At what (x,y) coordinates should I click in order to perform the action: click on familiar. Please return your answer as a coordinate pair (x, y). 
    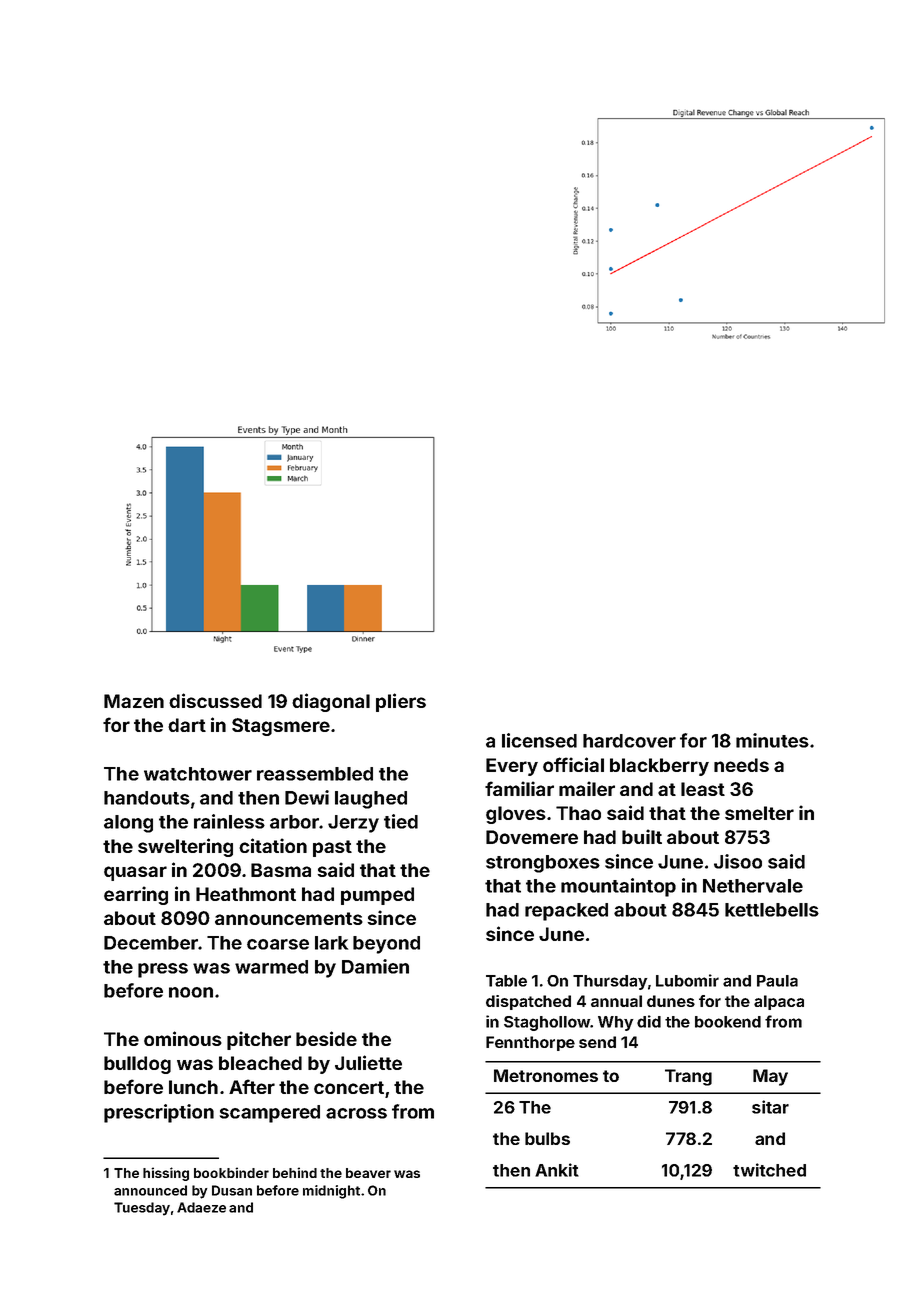
    Looking at the image, I should click on (519, 788).
